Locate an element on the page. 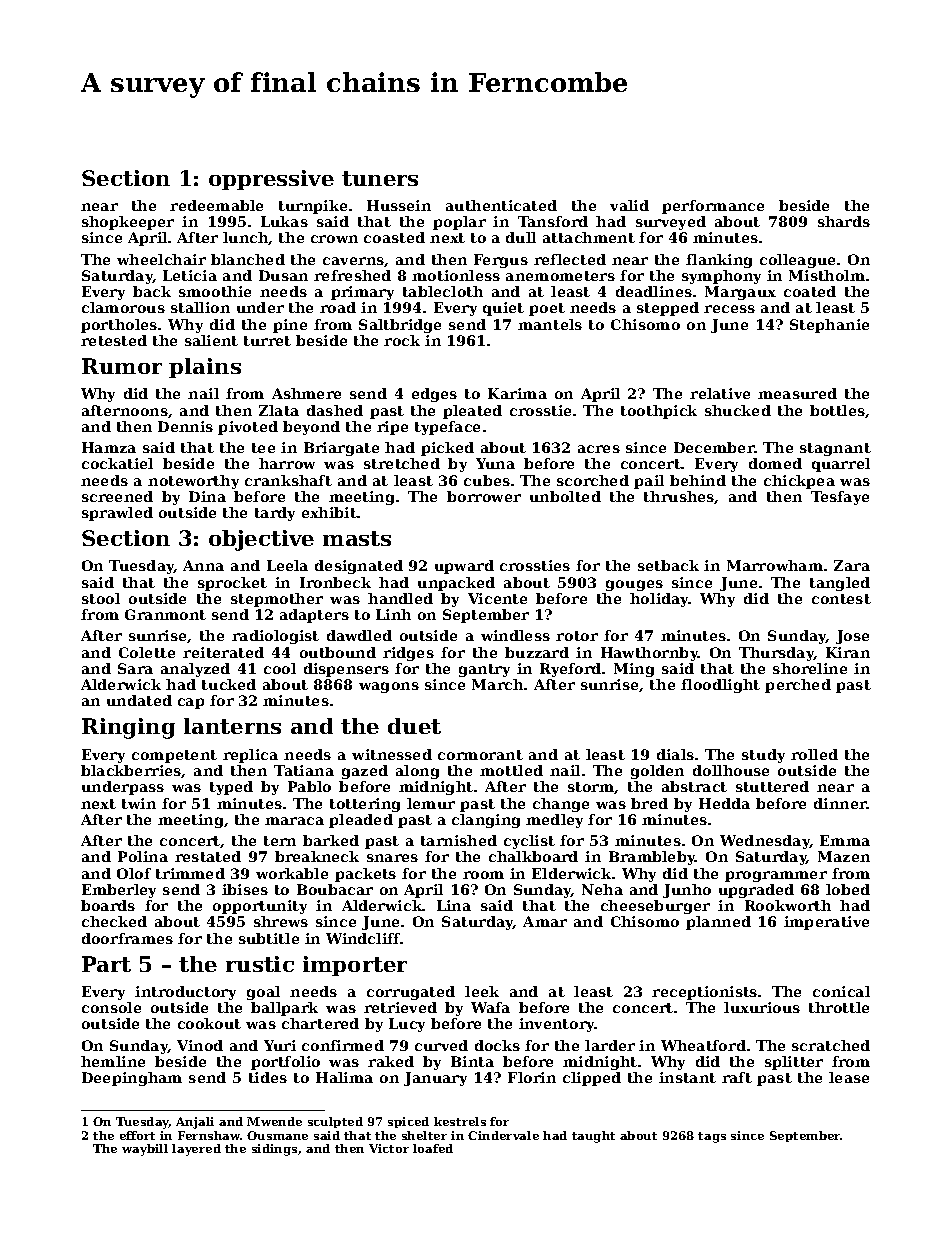 The image size is (952, 1233). mantels is located at coordinates (550, 324).
